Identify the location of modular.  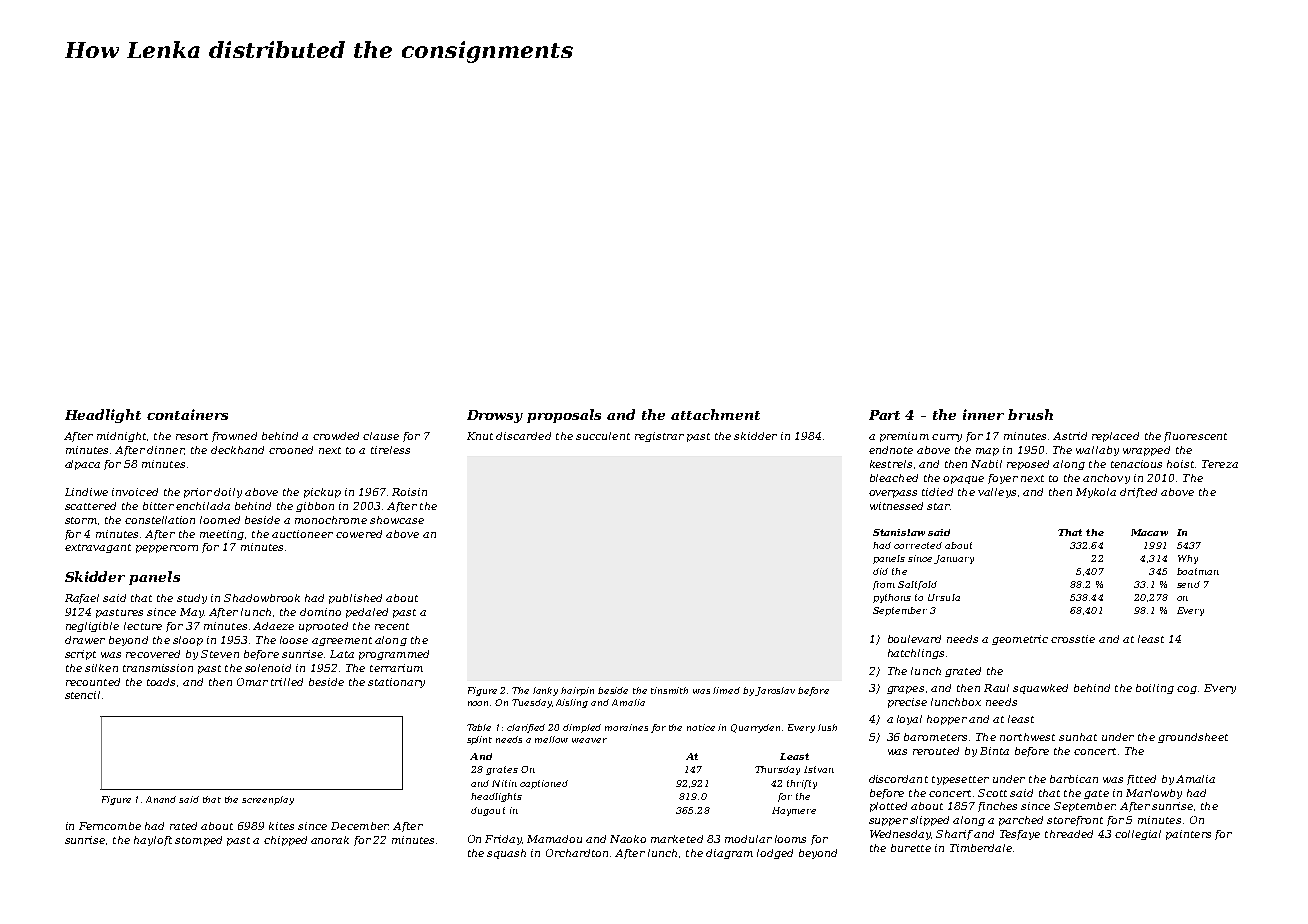
(748, 839).
